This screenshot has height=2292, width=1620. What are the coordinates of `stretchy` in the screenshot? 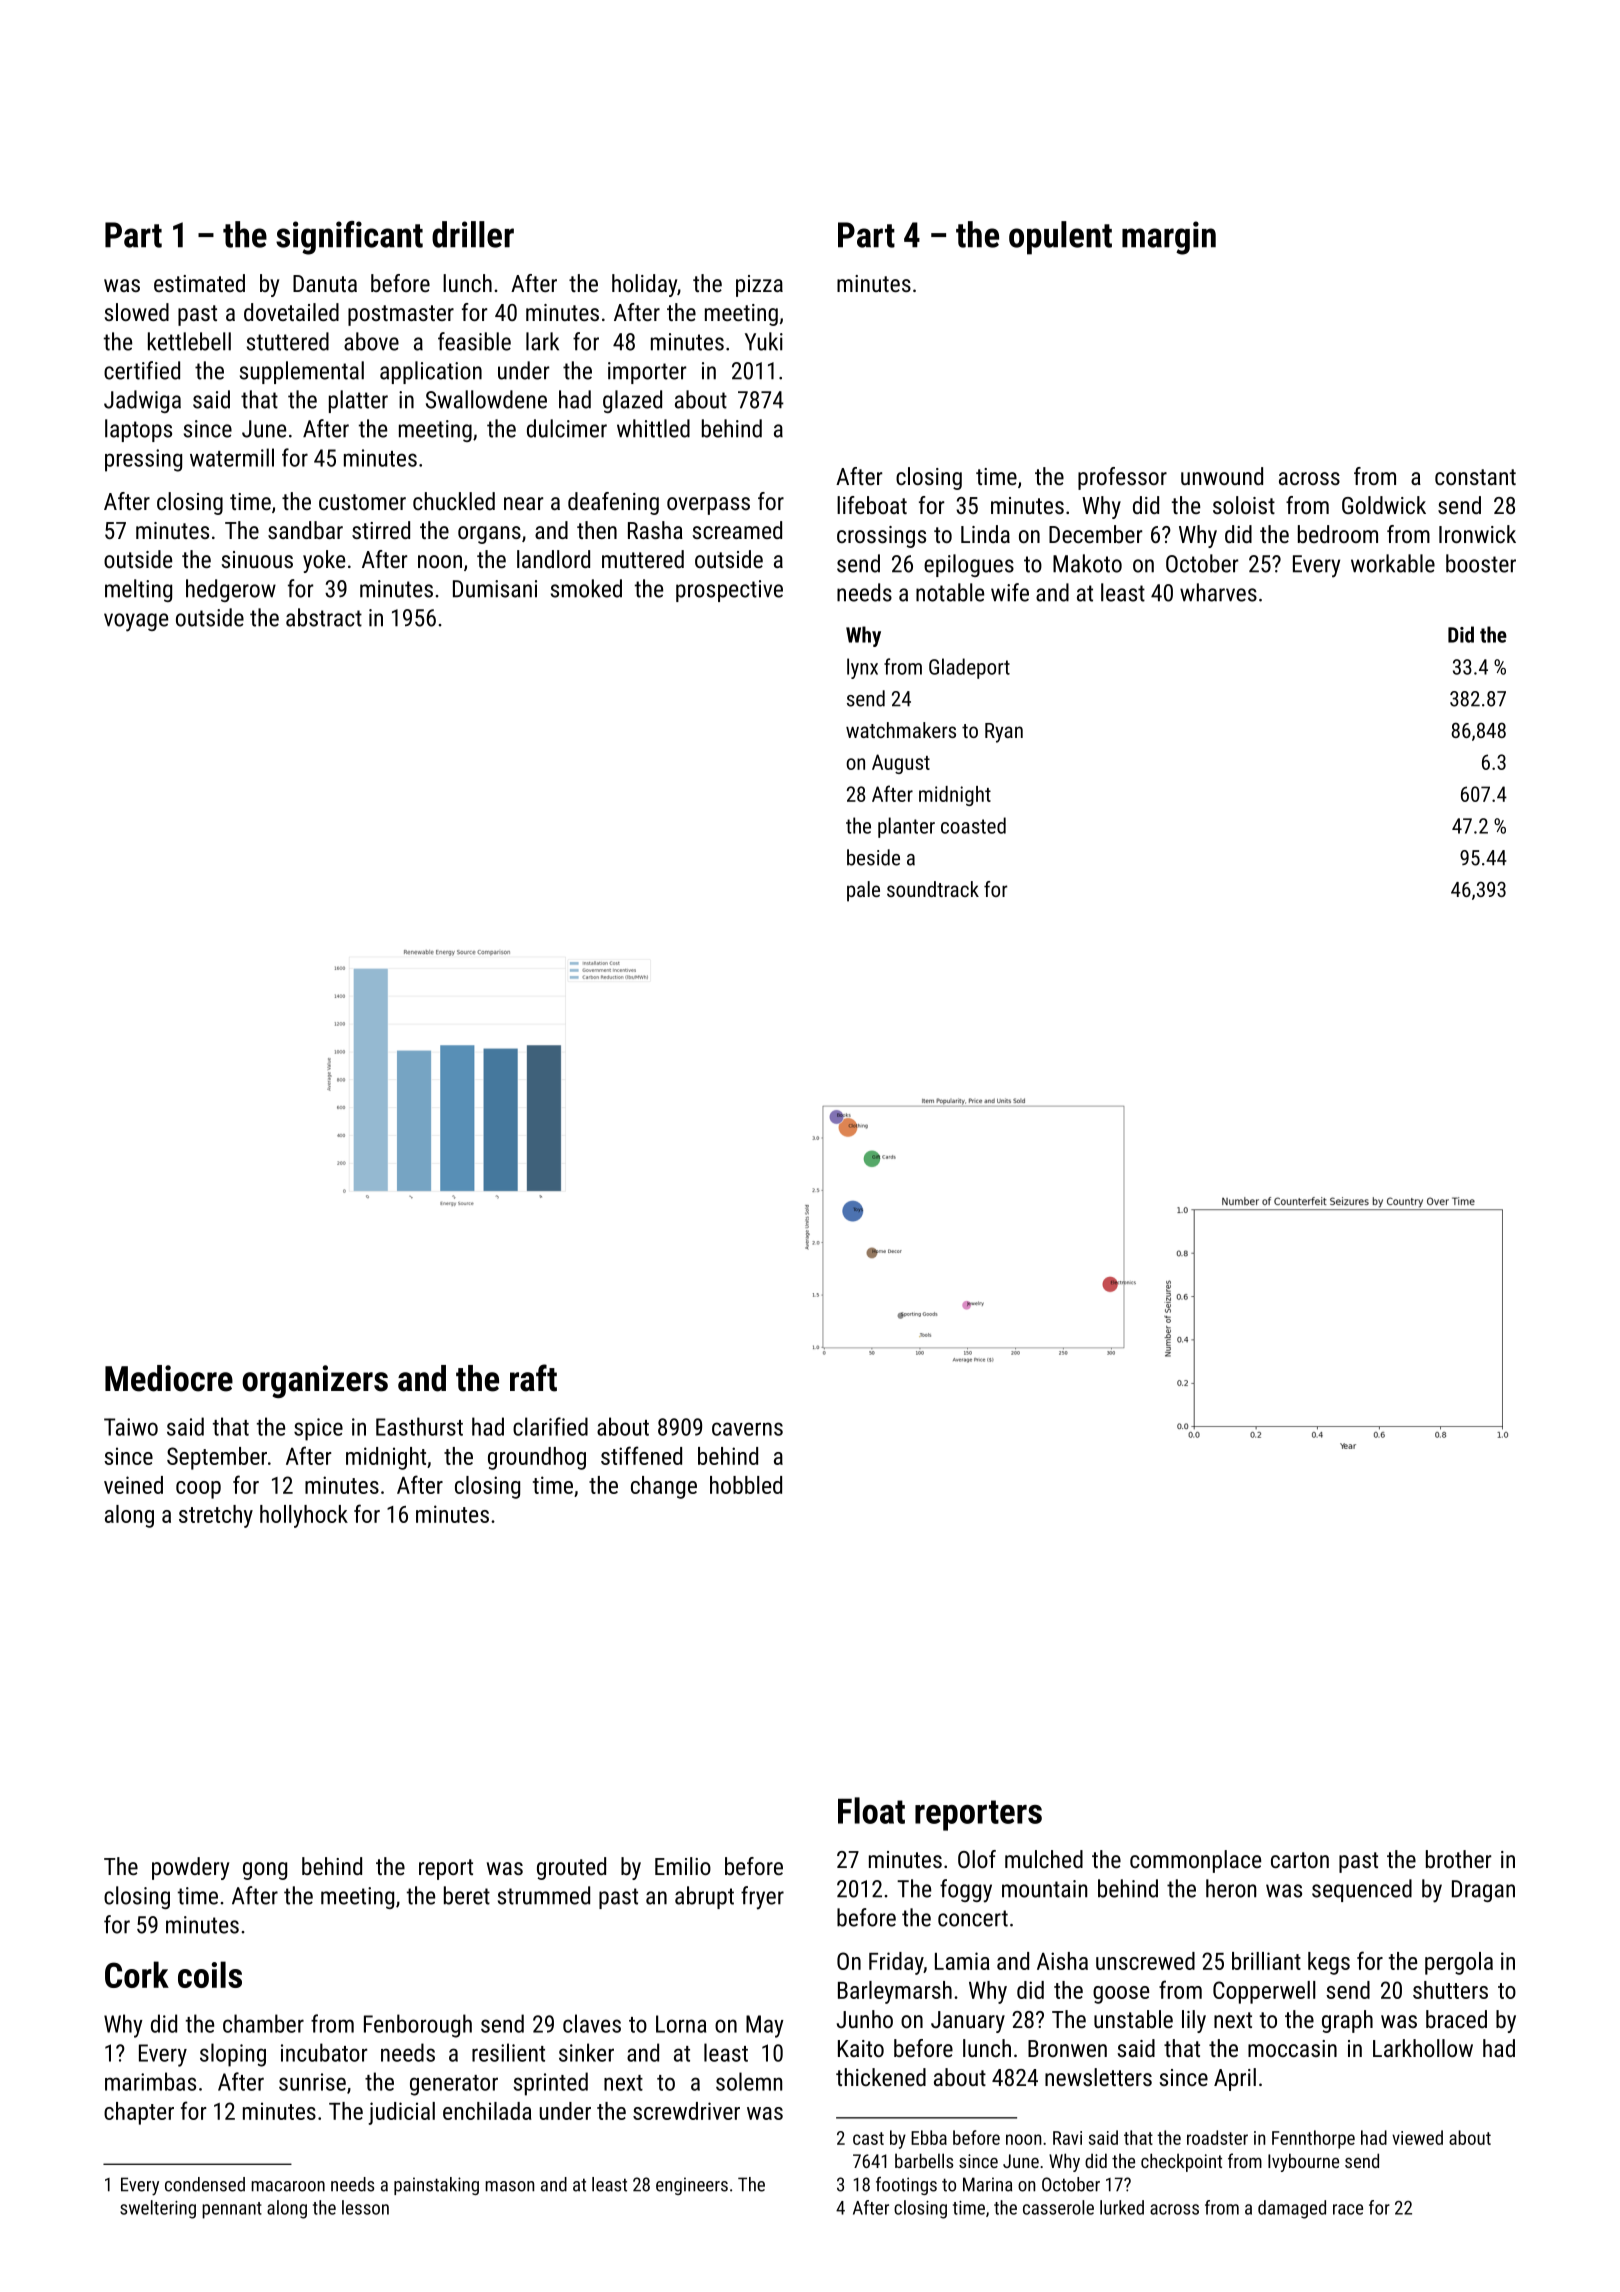 It's located at (216, 1516).
